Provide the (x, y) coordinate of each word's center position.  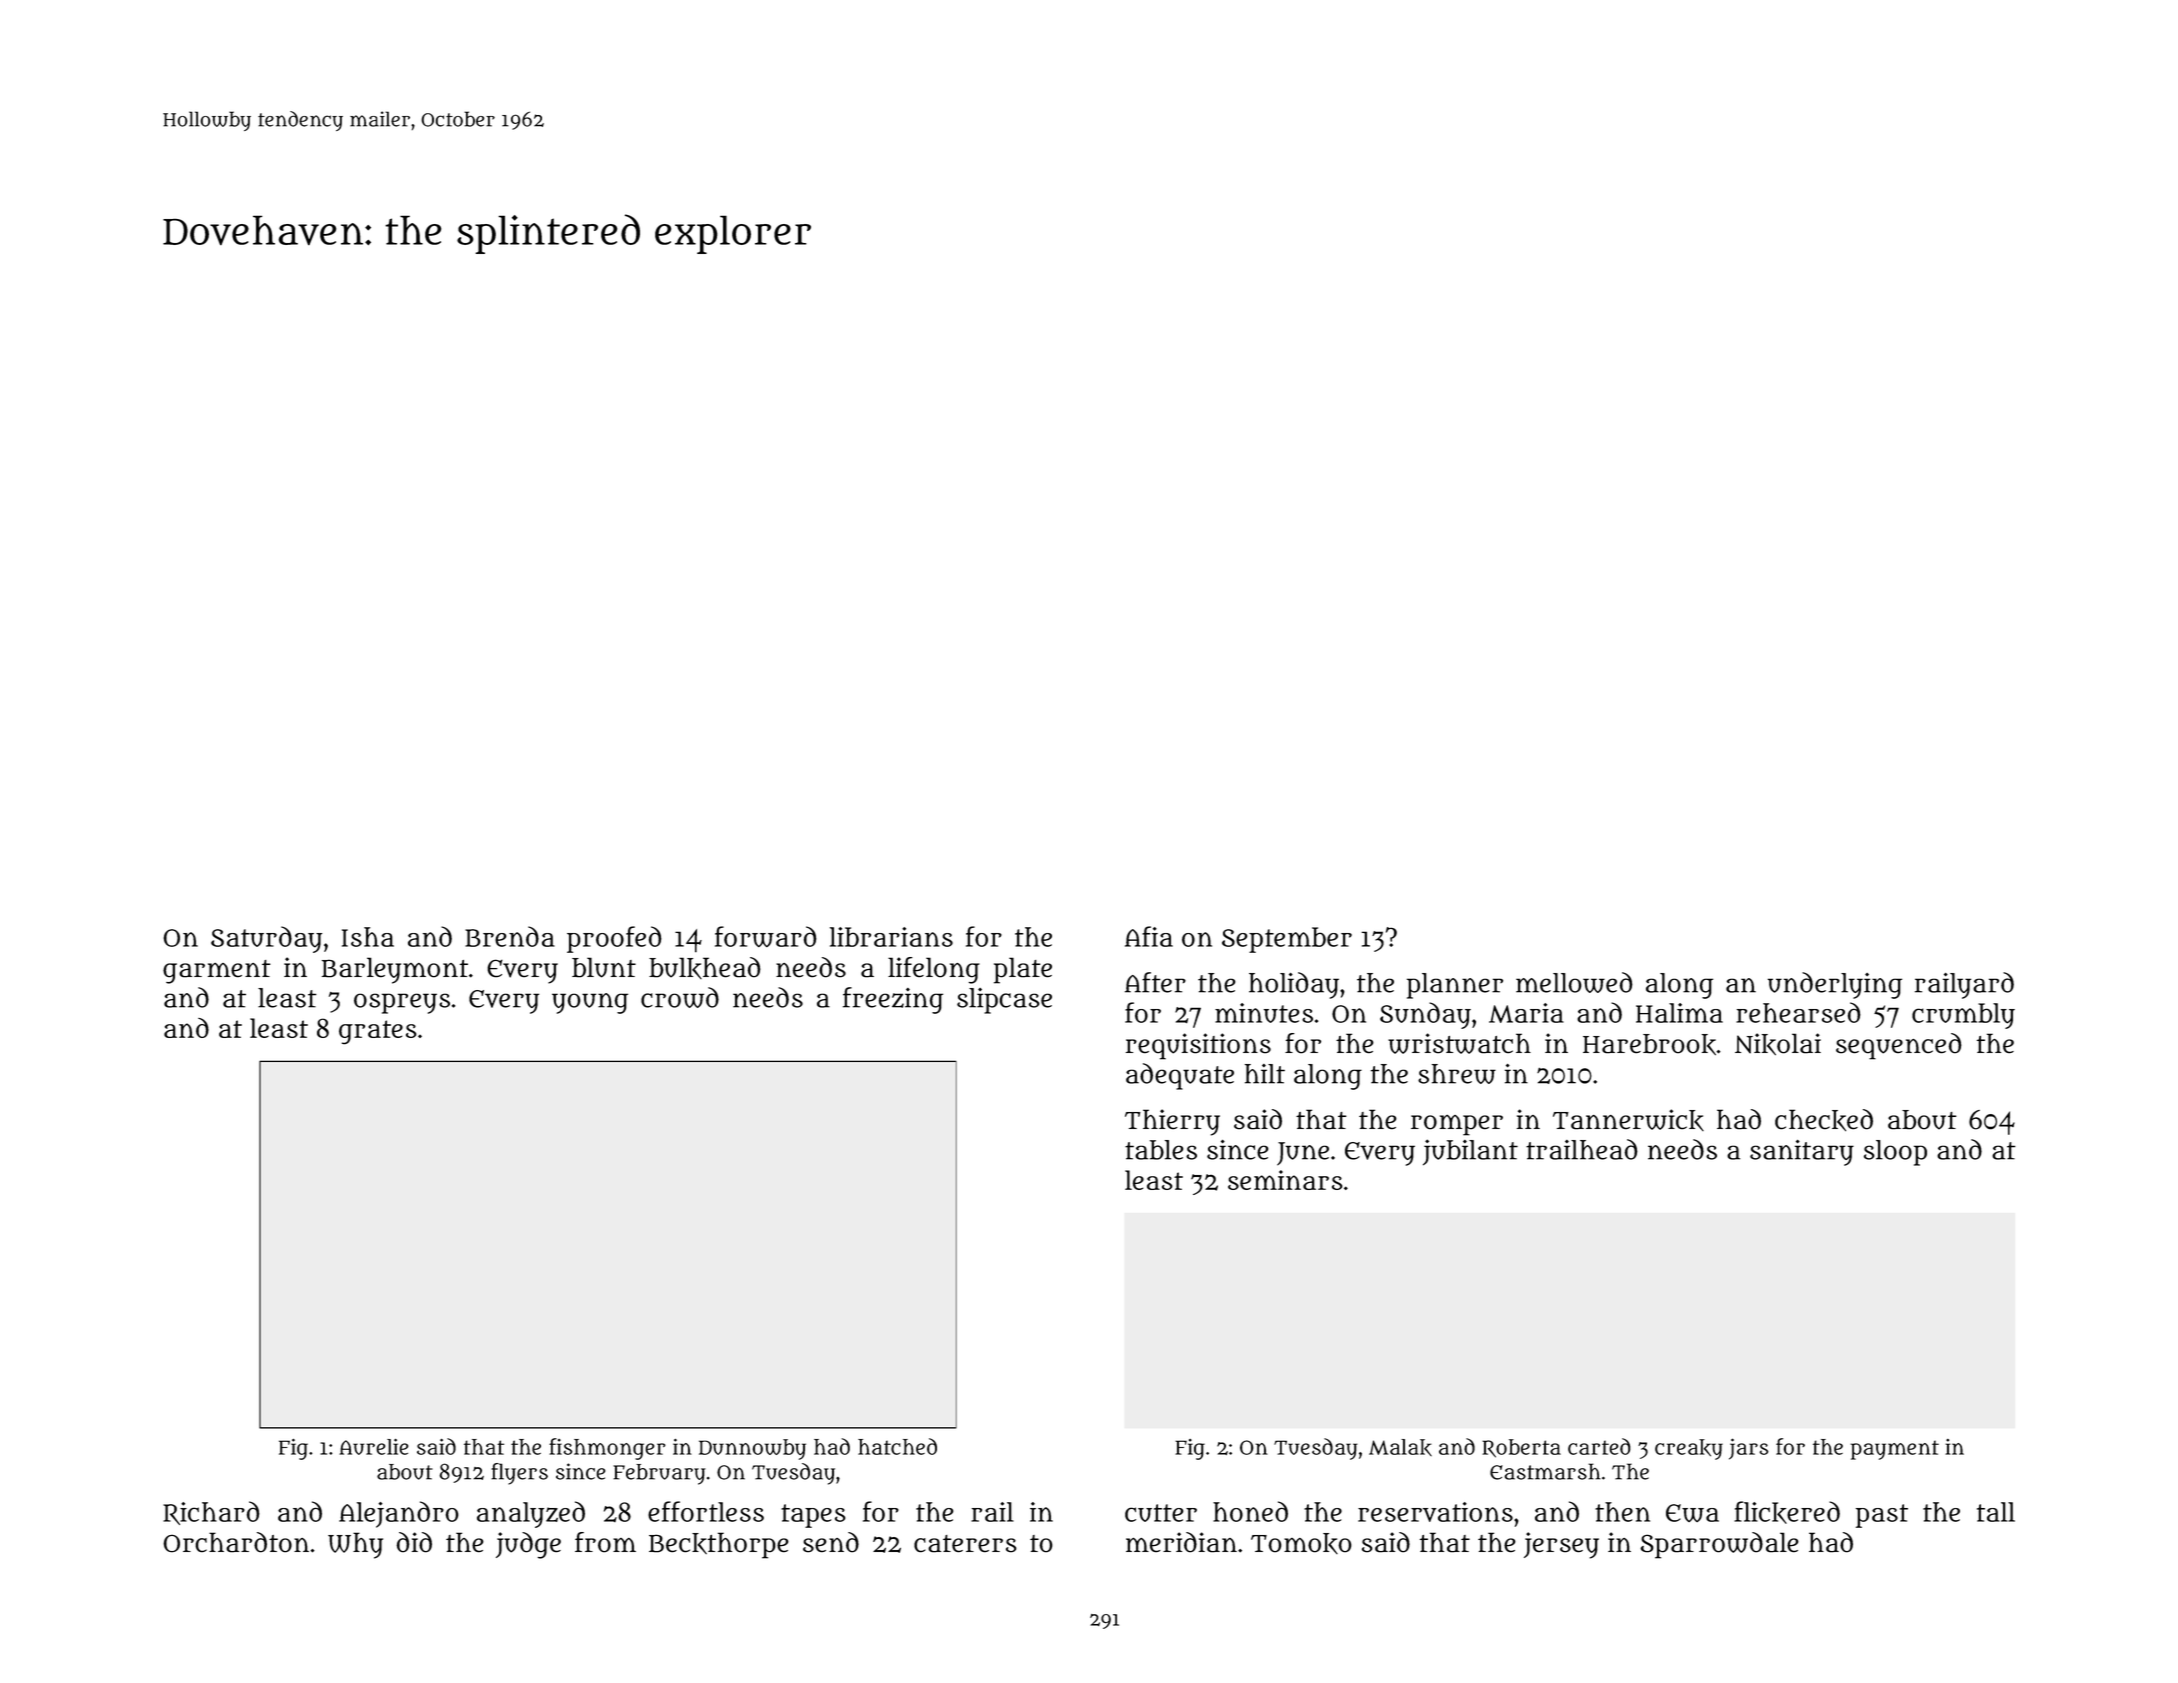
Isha (368, 937)
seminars (1285, 1180)
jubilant (1470, 1152)
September (1287, 940)
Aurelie (373, 1446)
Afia (1149, 936)
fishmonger (607, 1449)
